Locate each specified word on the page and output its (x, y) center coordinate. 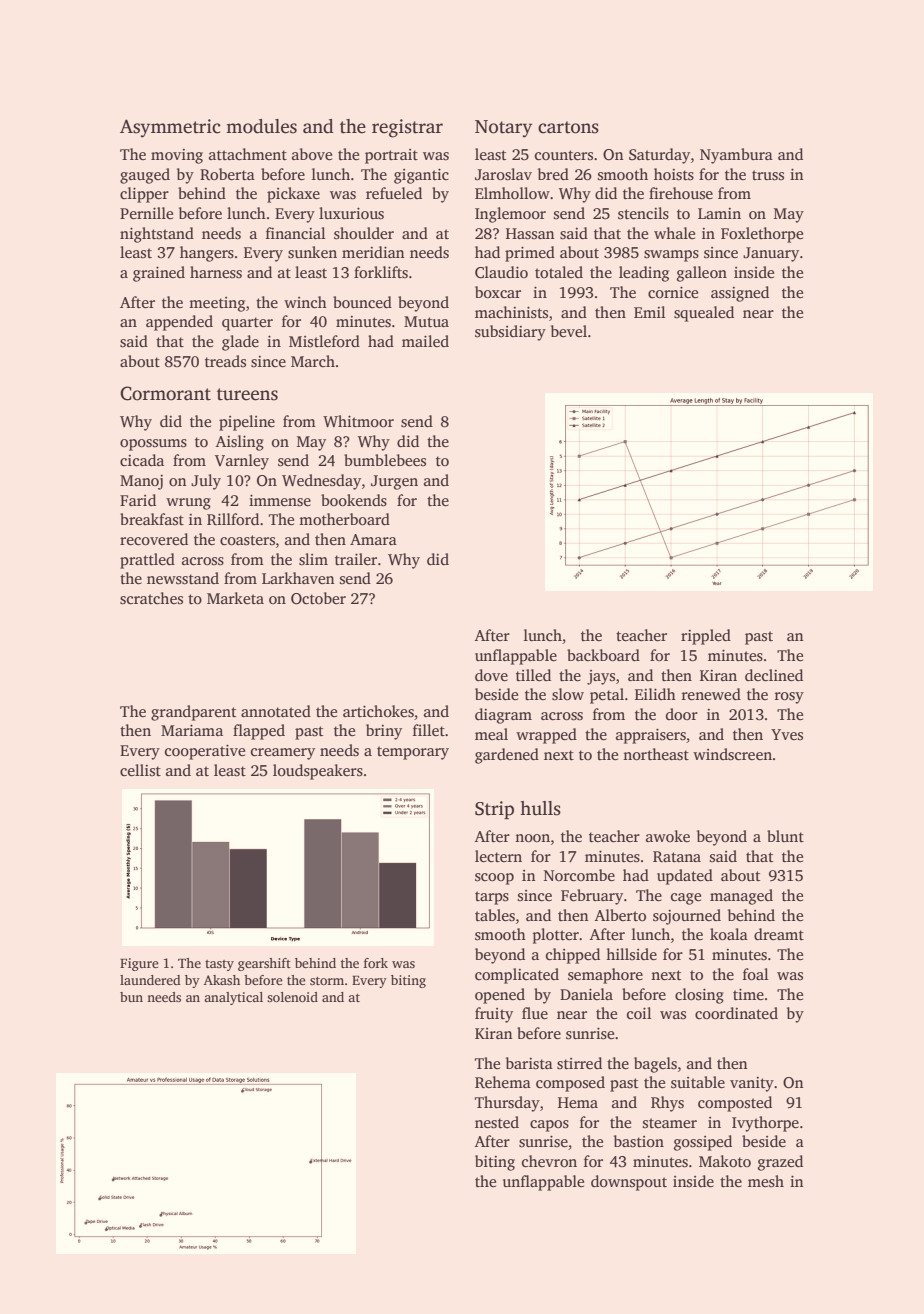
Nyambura (736, 156)
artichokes (378, 711)
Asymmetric (170, 128)
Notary (503, 129)
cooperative (205, 752)
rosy (789, 698)
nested (497, 1122)
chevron (549, 1161)
